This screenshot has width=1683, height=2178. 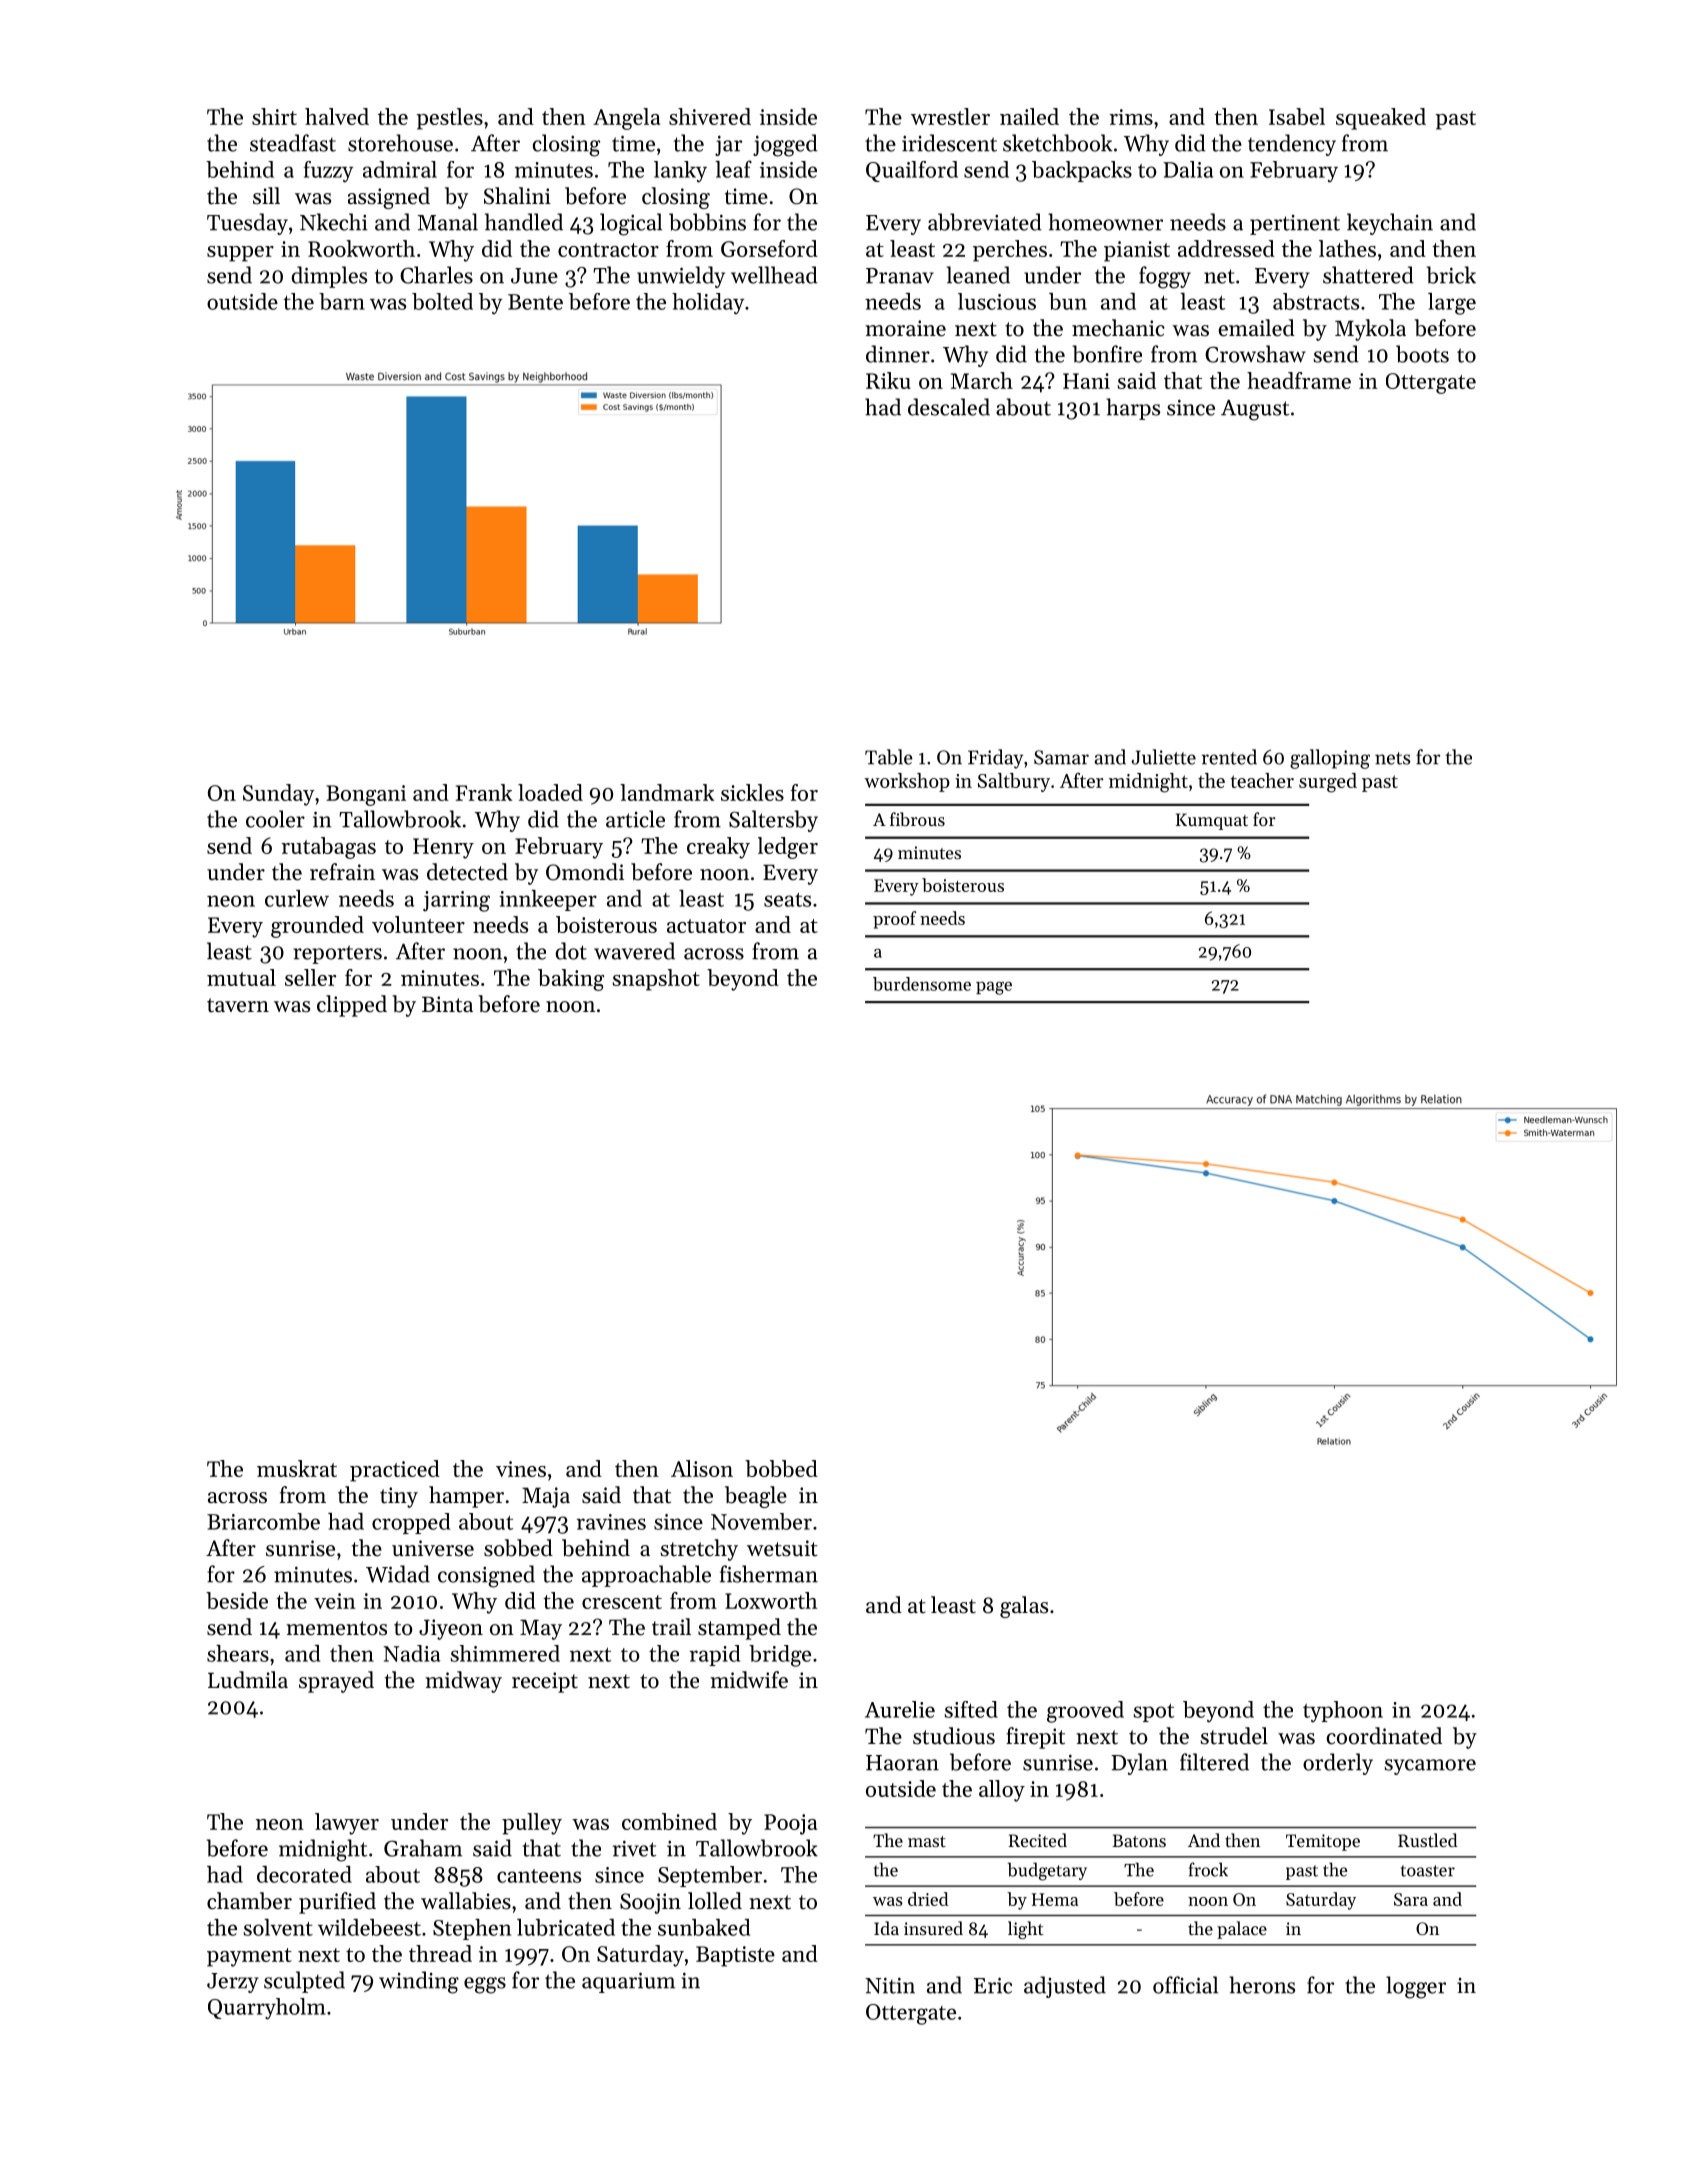 What do you see at coordinates (449, 119) in the screenshot?
I see `pestles` at bounding box center [449, 119].
